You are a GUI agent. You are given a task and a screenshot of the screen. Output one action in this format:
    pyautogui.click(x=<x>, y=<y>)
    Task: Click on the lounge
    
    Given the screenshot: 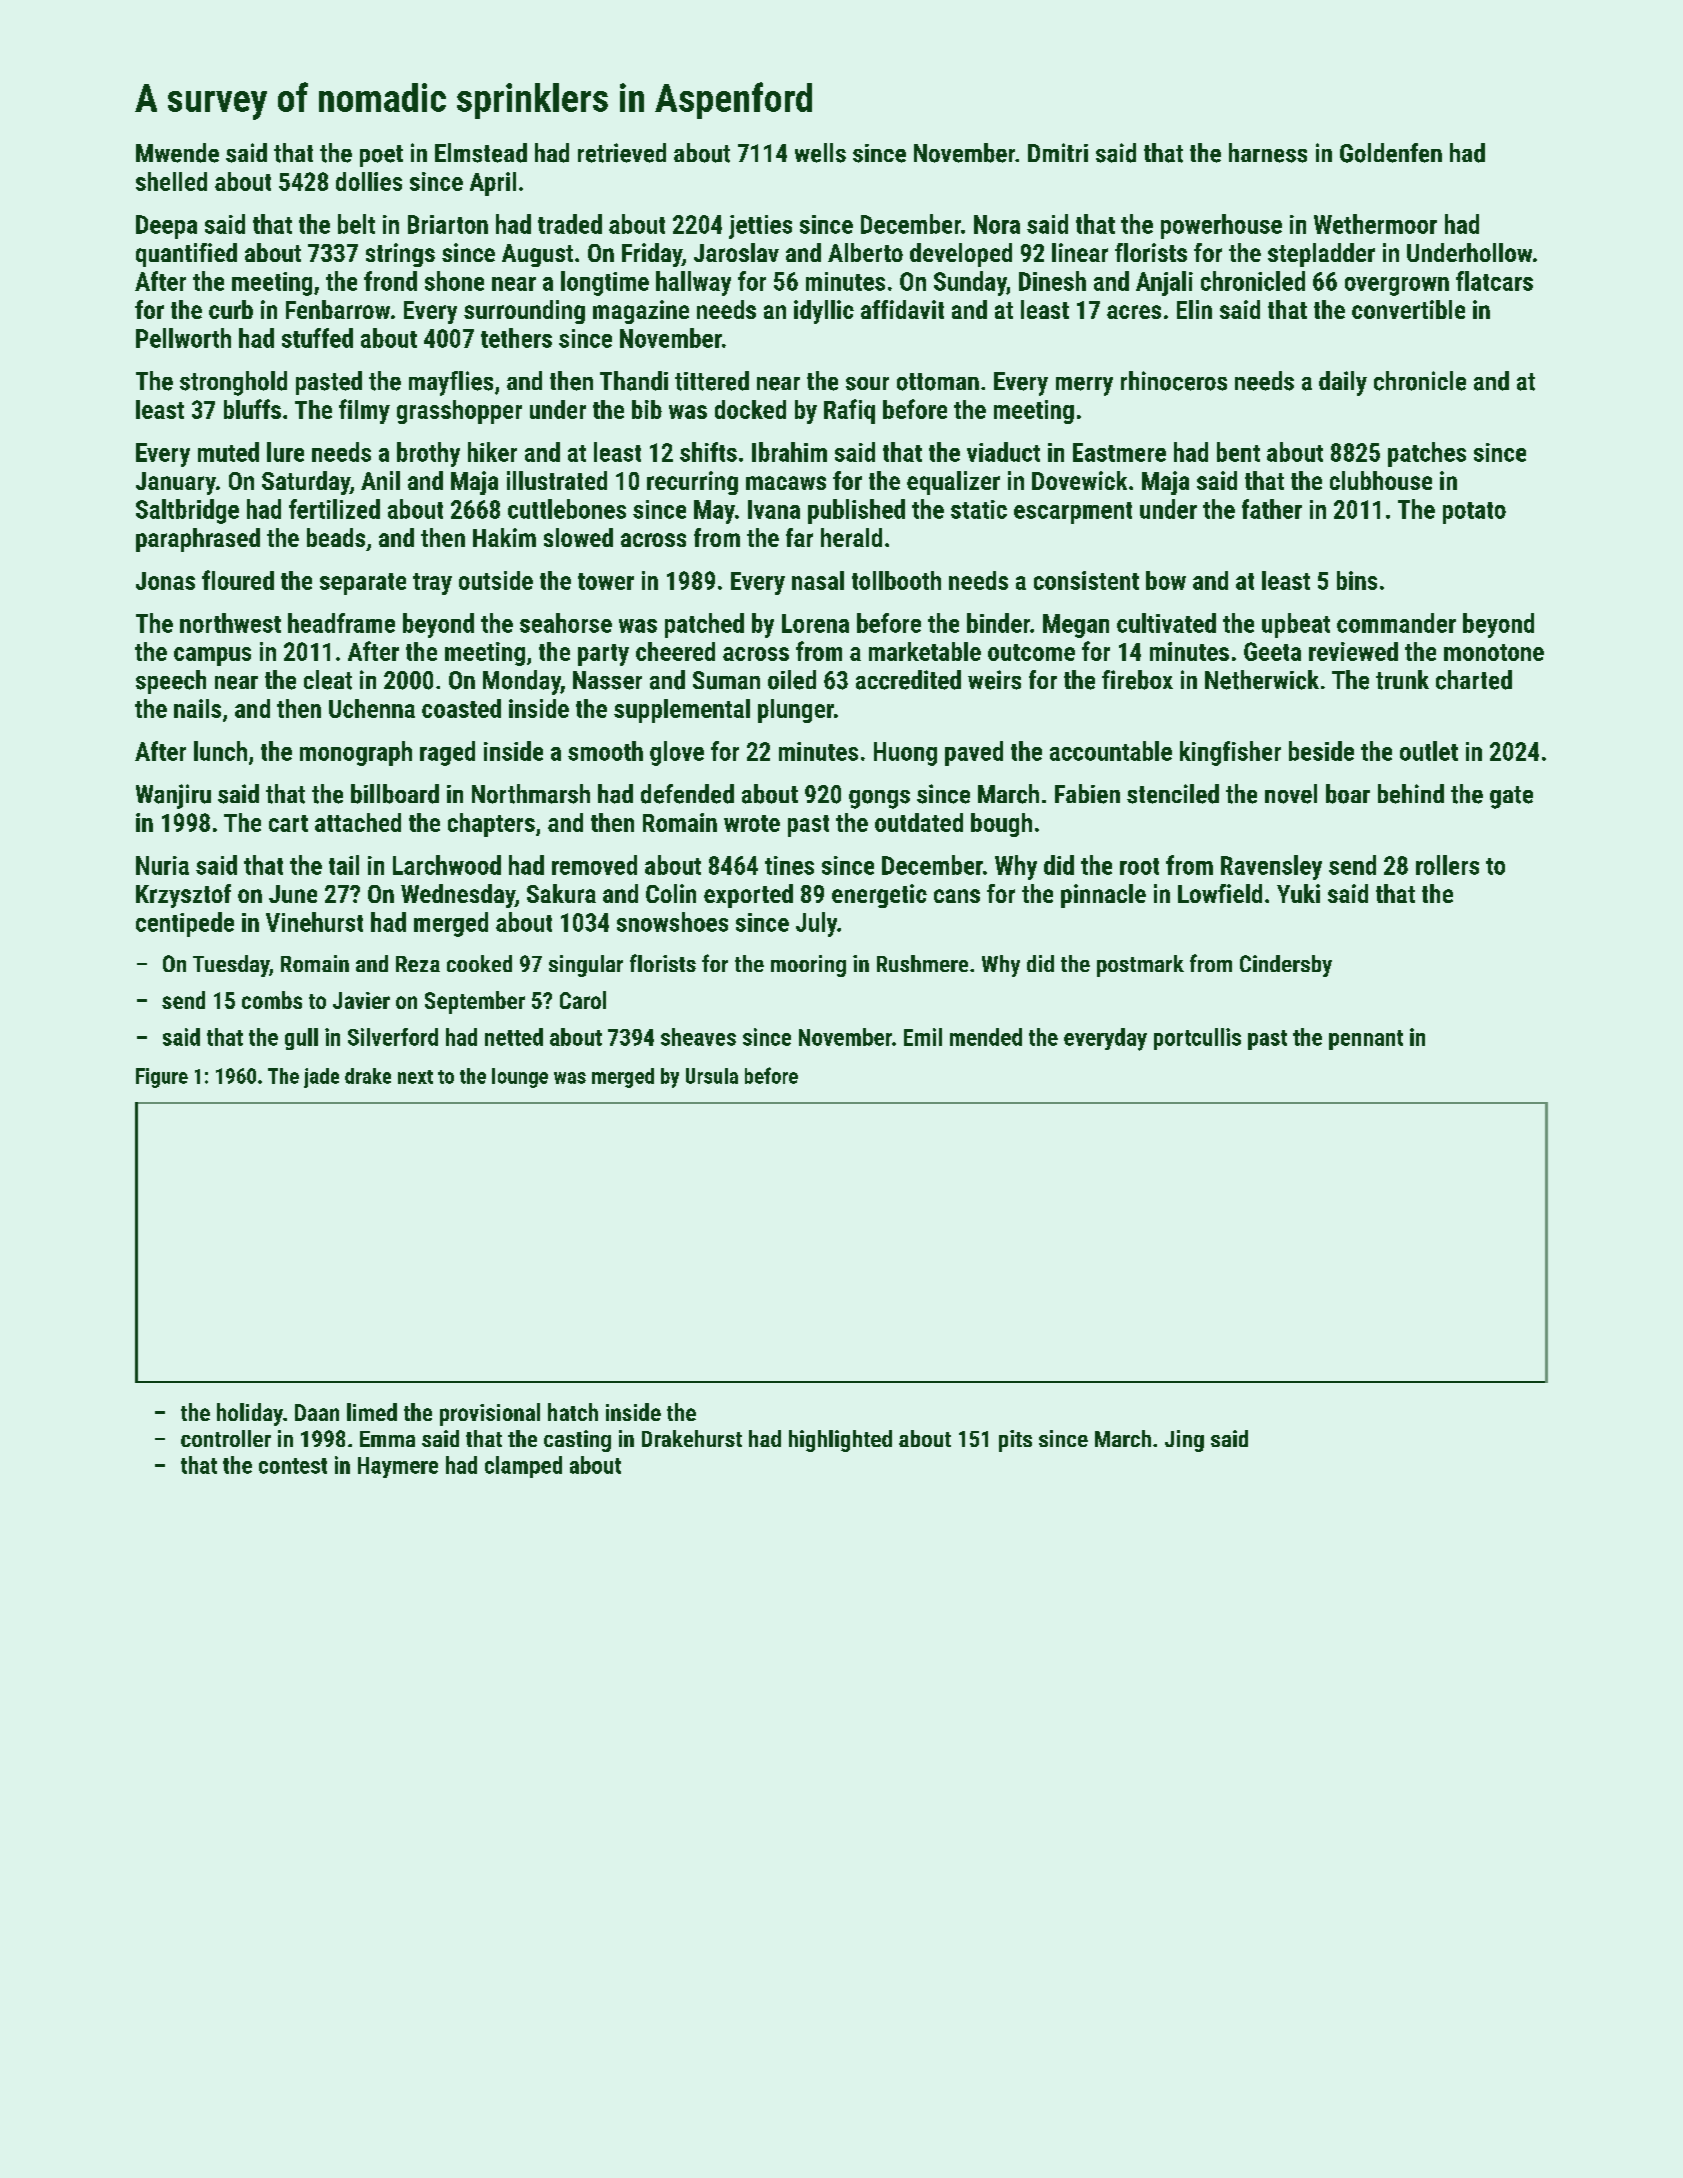 What is the action you would take?
    pyautogui.click(x=520, y=1078)
